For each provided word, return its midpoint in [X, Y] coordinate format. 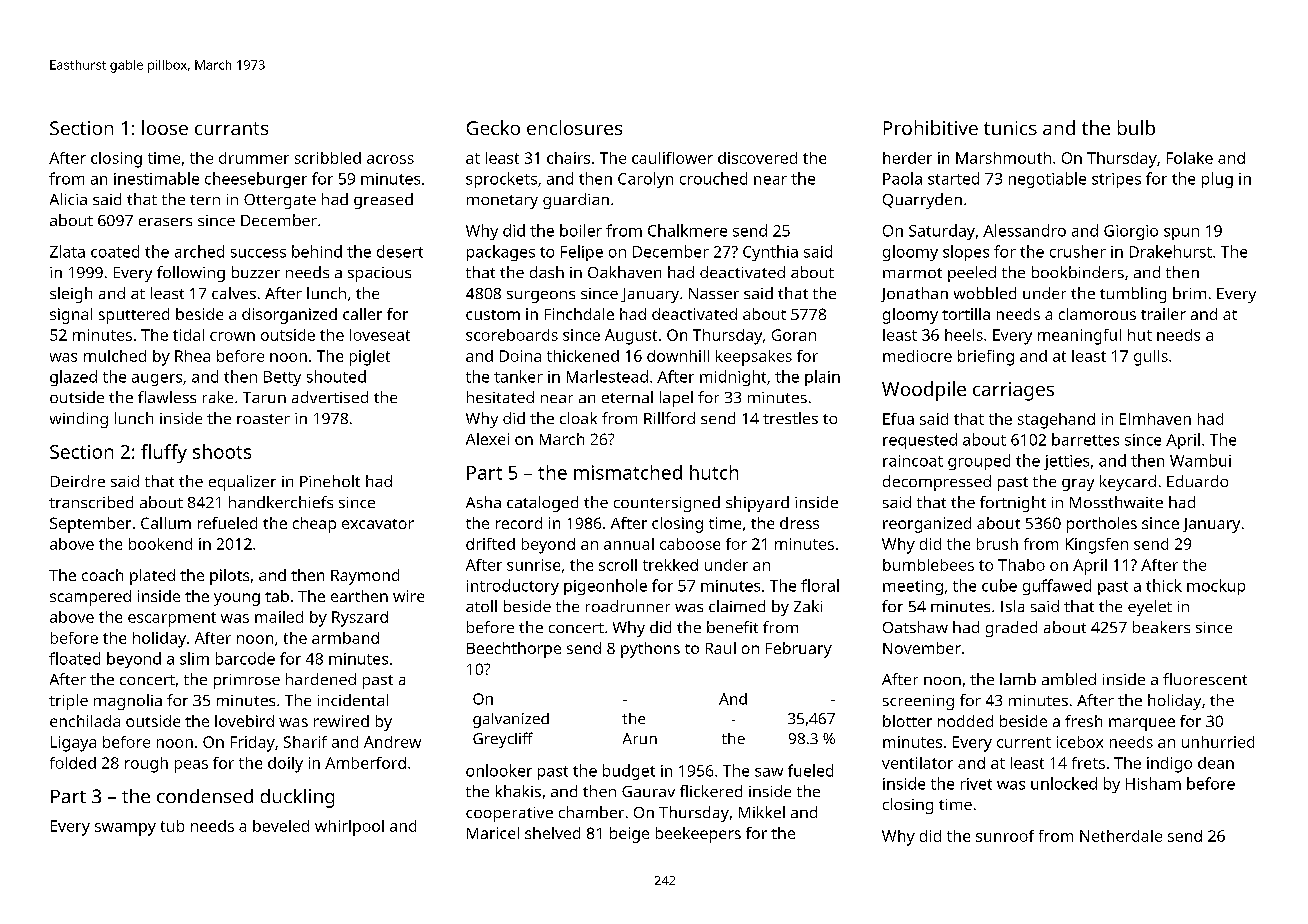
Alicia [68, 199]
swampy [125, 829]
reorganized [927, 525]
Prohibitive [931, 127]
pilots [229, 577]
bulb [1136, 127]
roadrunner [628, 606]
